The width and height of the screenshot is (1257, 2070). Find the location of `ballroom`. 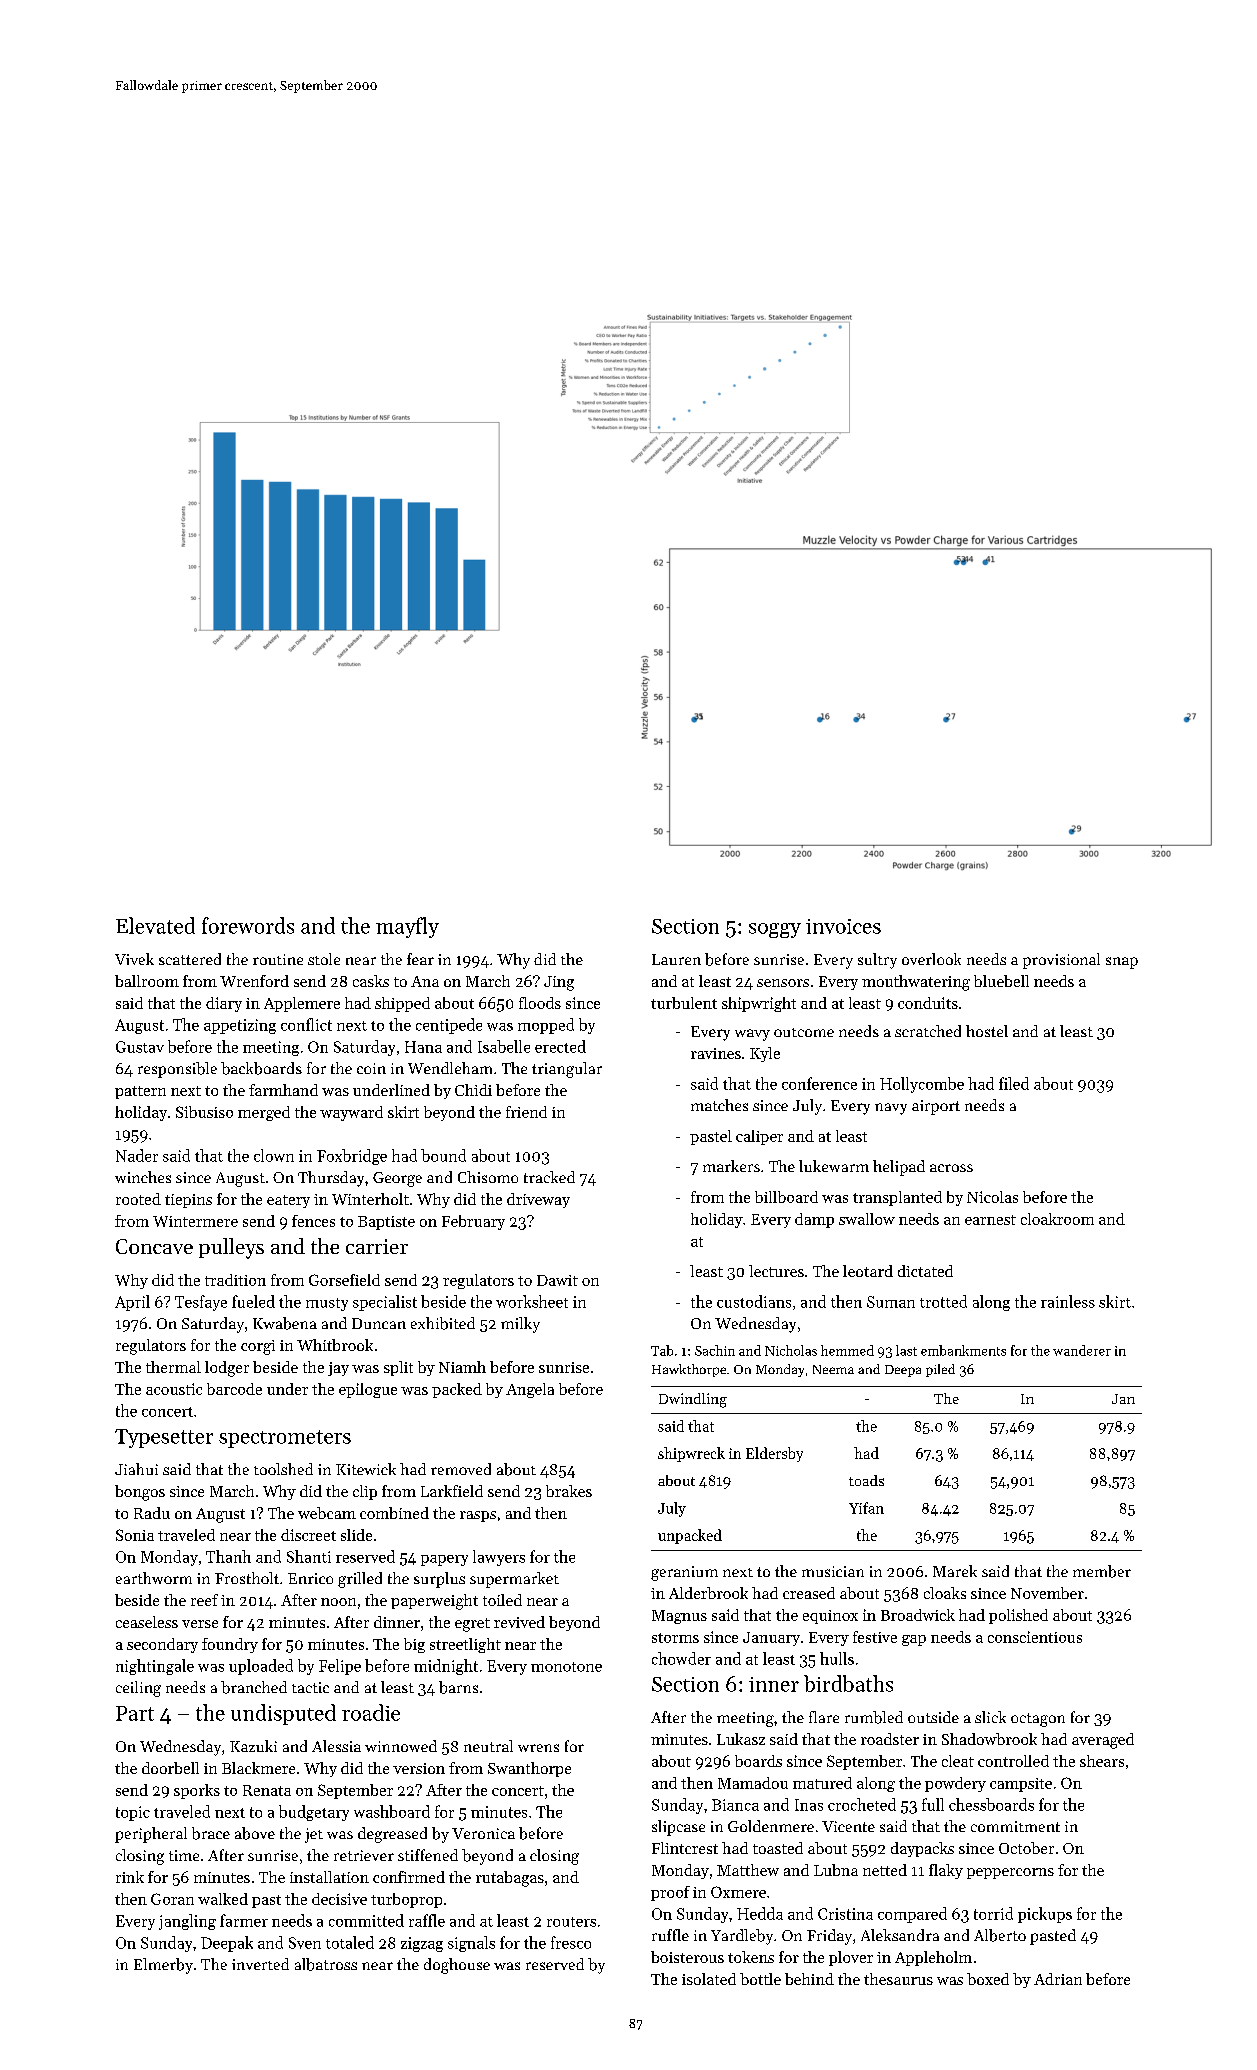

ballroom is located at coordinates (147, 981).
